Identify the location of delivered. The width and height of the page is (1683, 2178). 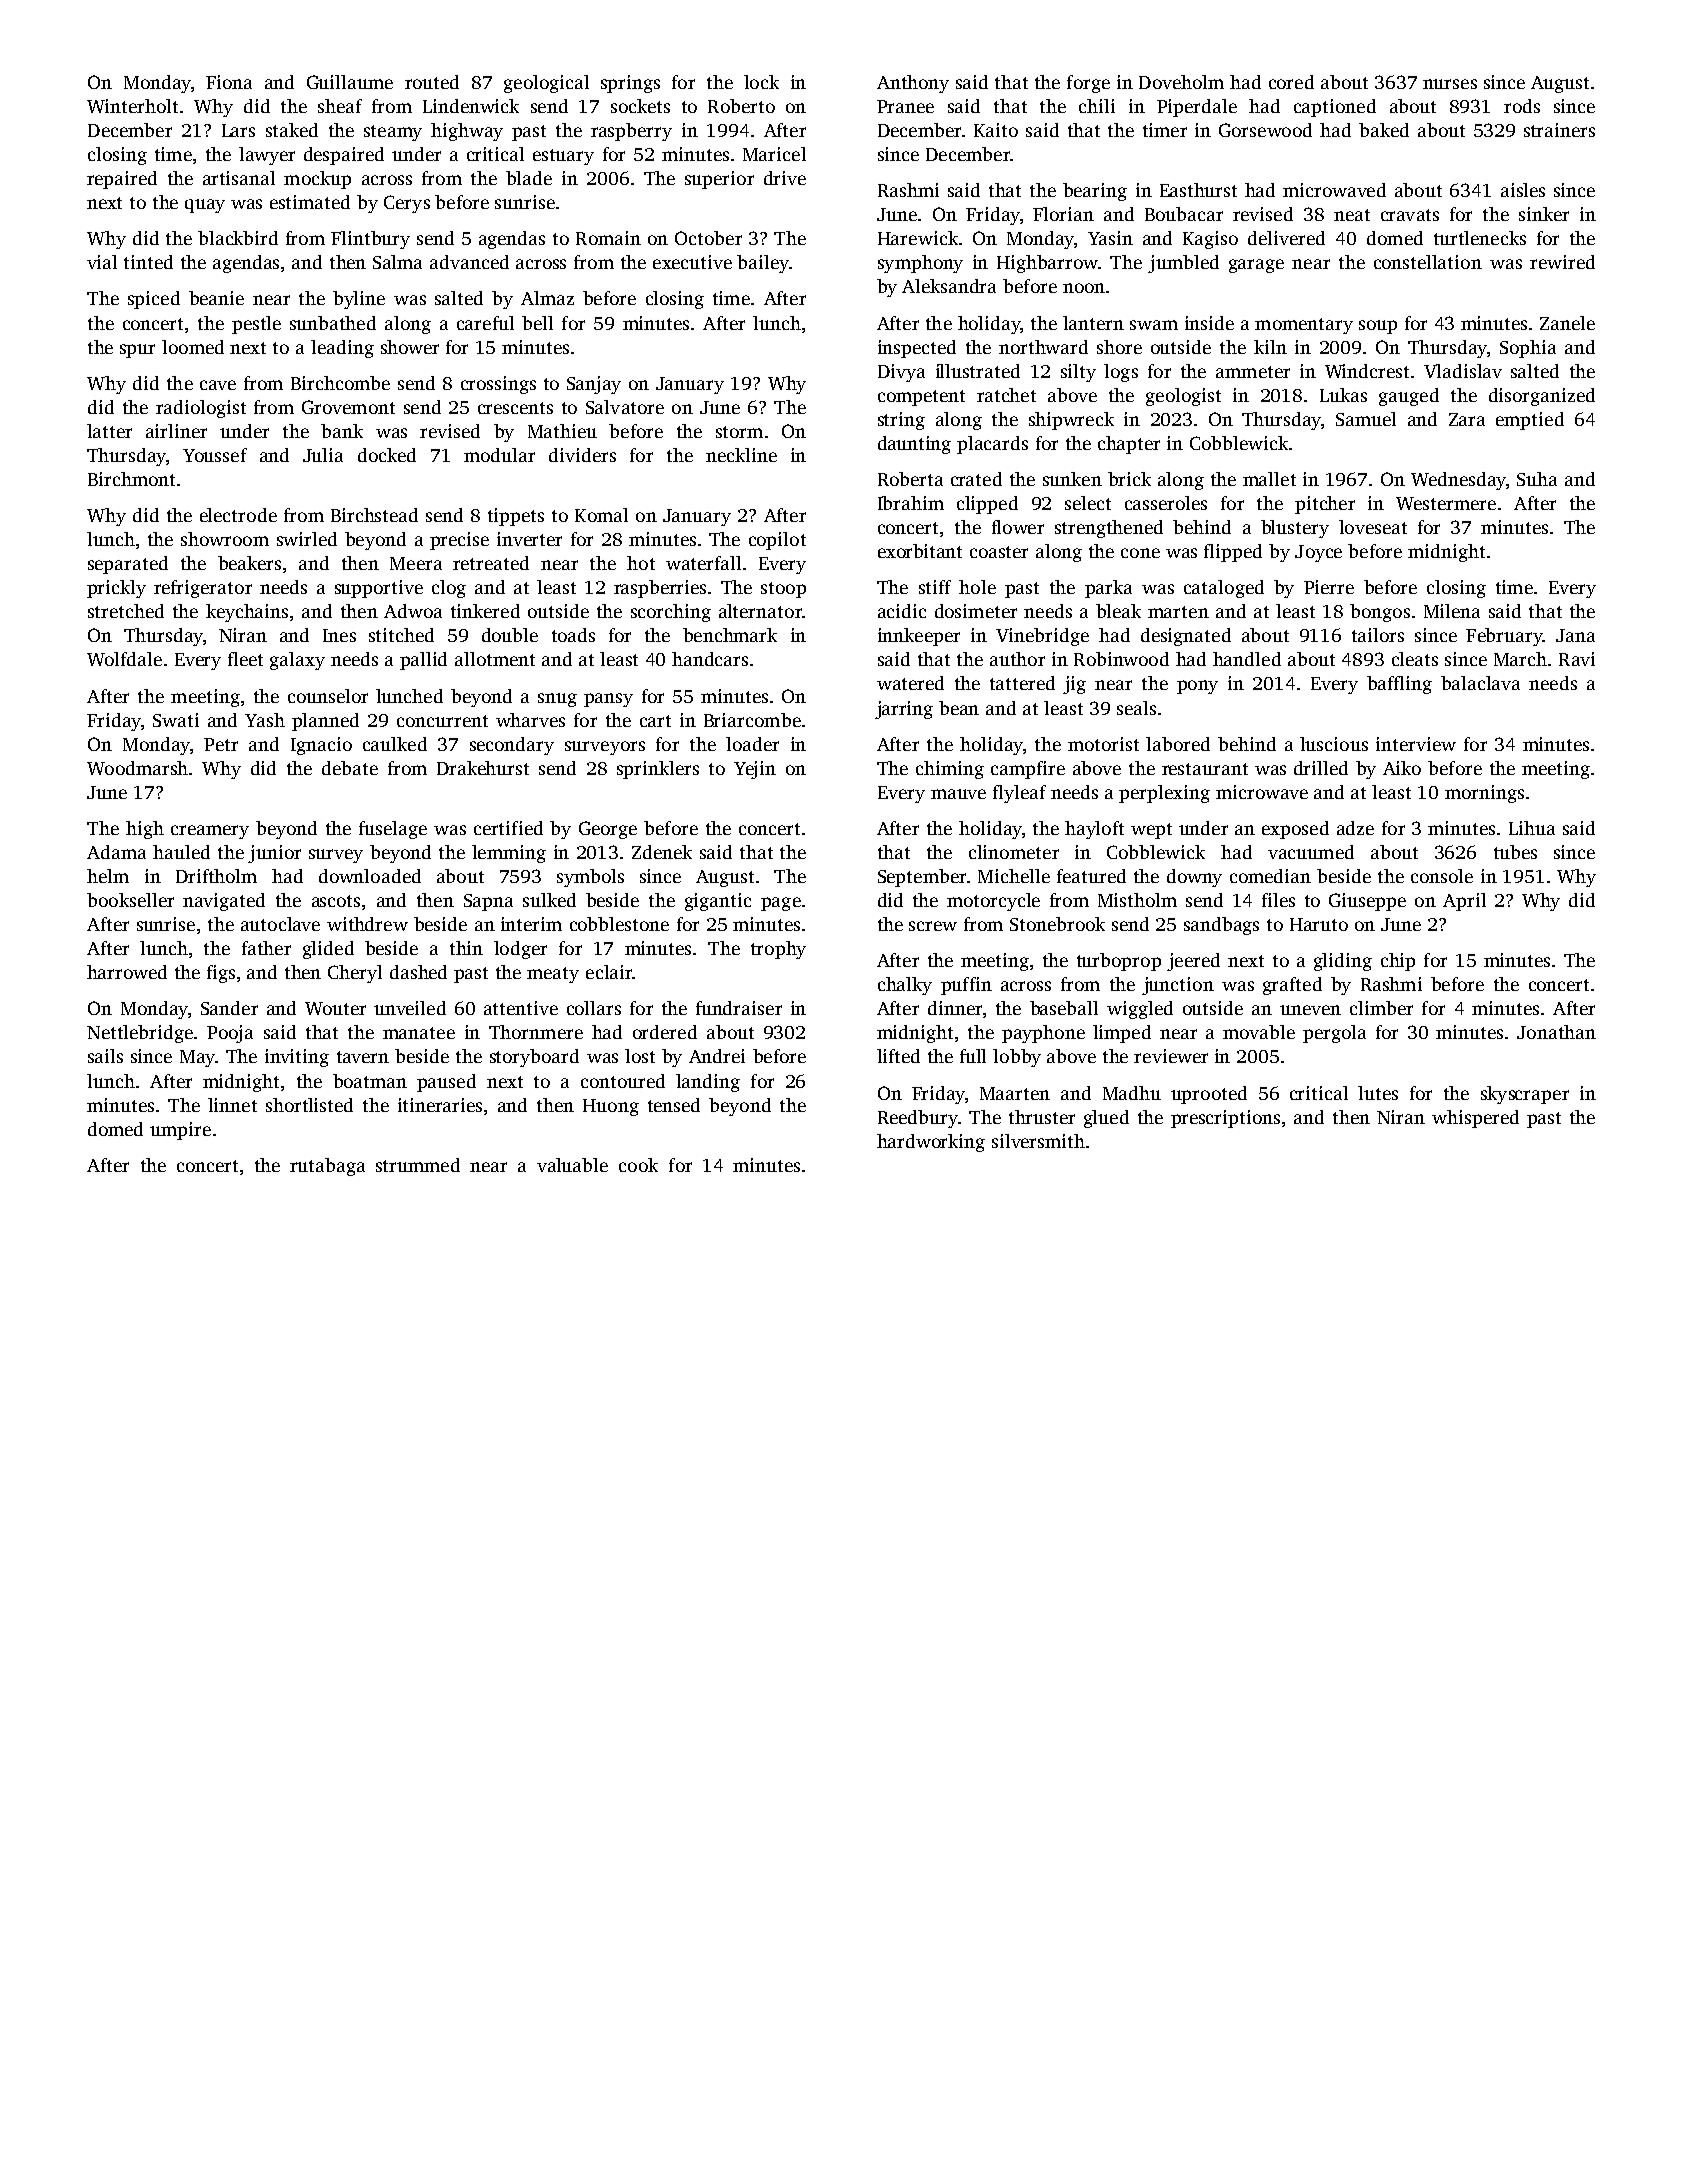
(1286, 238).
